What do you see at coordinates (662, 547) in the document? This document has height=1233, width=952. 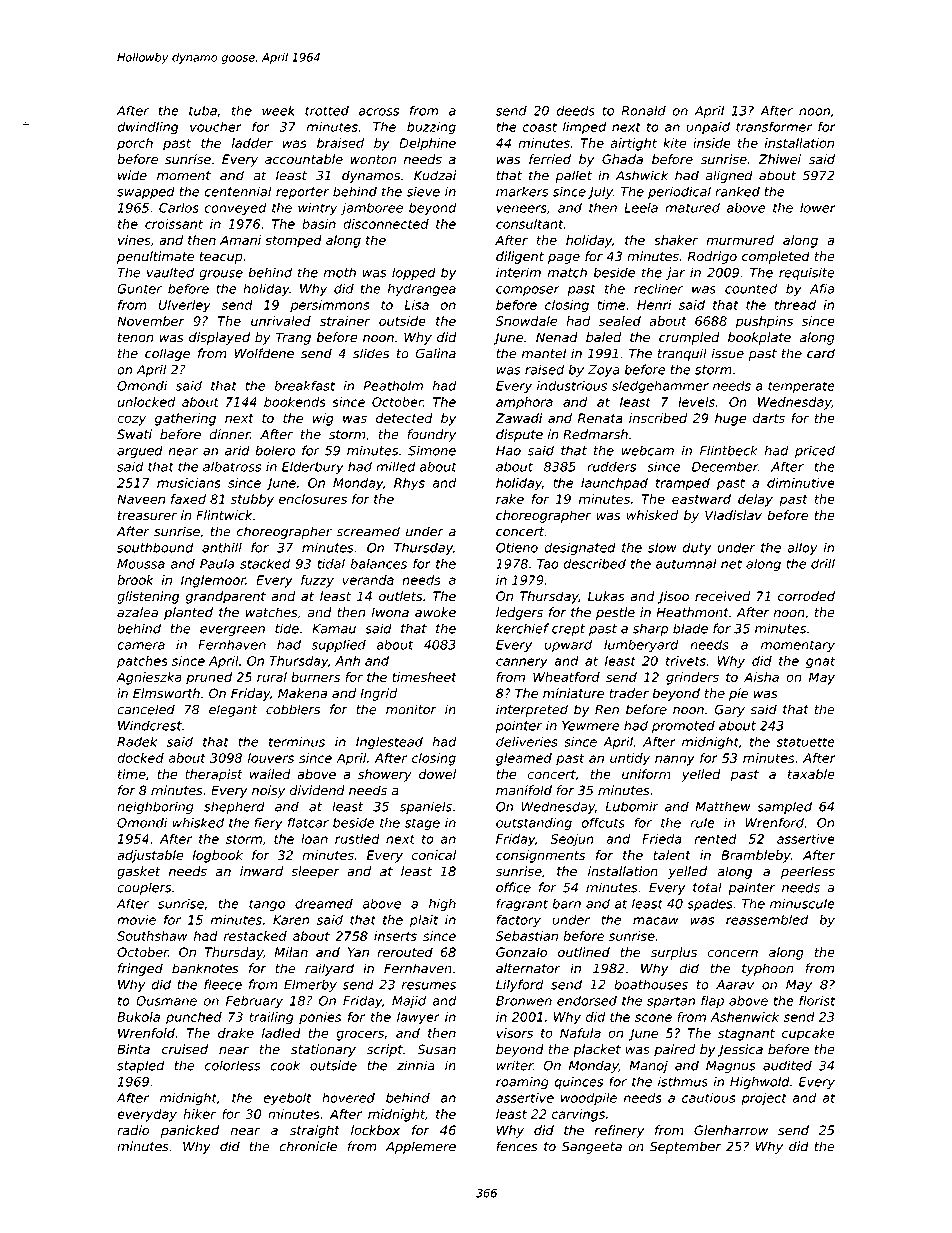 I see `slow` at bounding box center [662, 547].
